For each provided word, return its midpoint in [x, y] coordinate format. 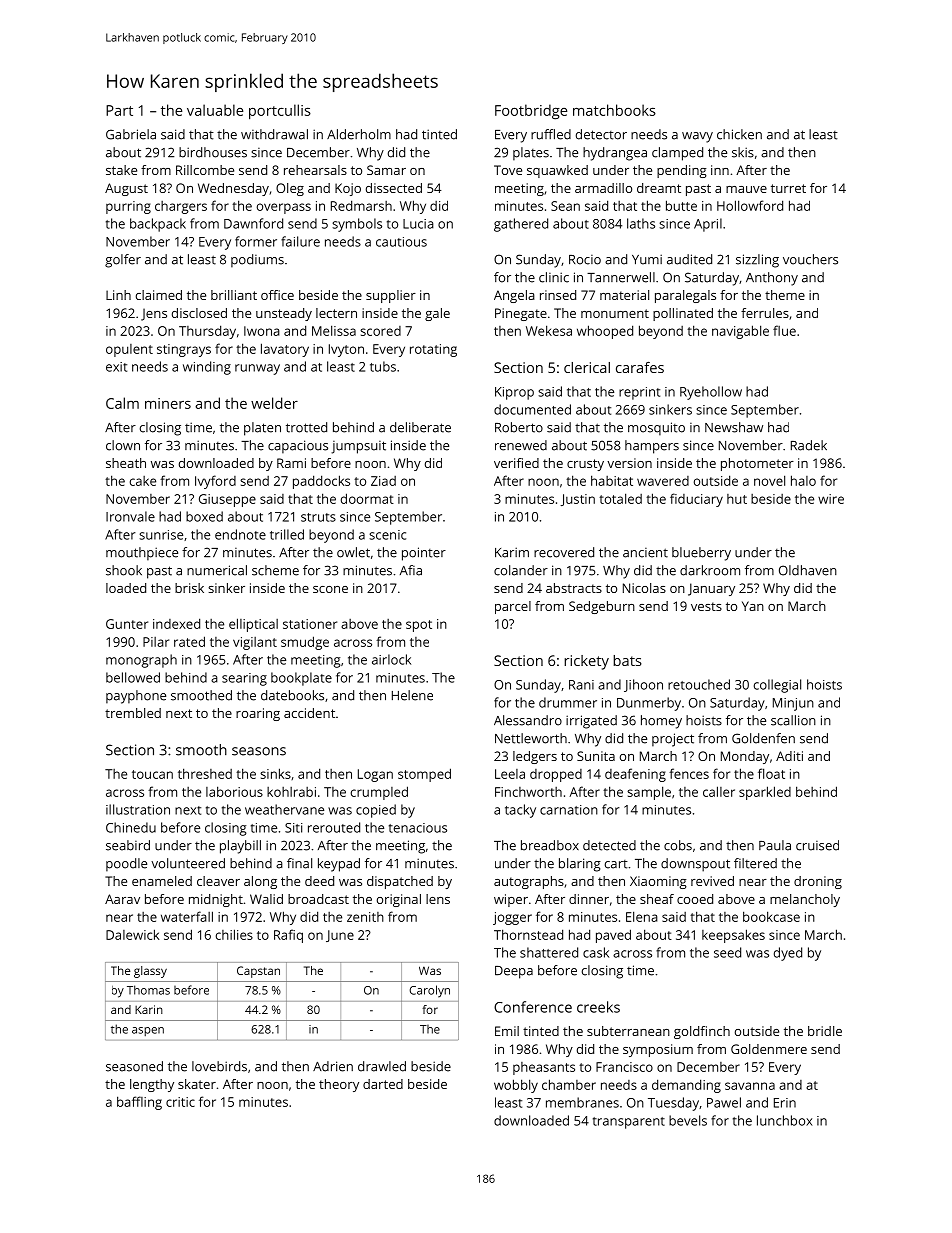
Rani [581, 685]
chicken [739, 134]
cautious [401, 242]
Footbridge [531, 111]
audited [689, 259]
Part [119, 110]
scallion [793, 720]
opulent [129, 350]
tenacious [418, 828]
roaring [258, 714]
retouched [699, 684]
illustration [138, 809]
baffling [139, 1103]
